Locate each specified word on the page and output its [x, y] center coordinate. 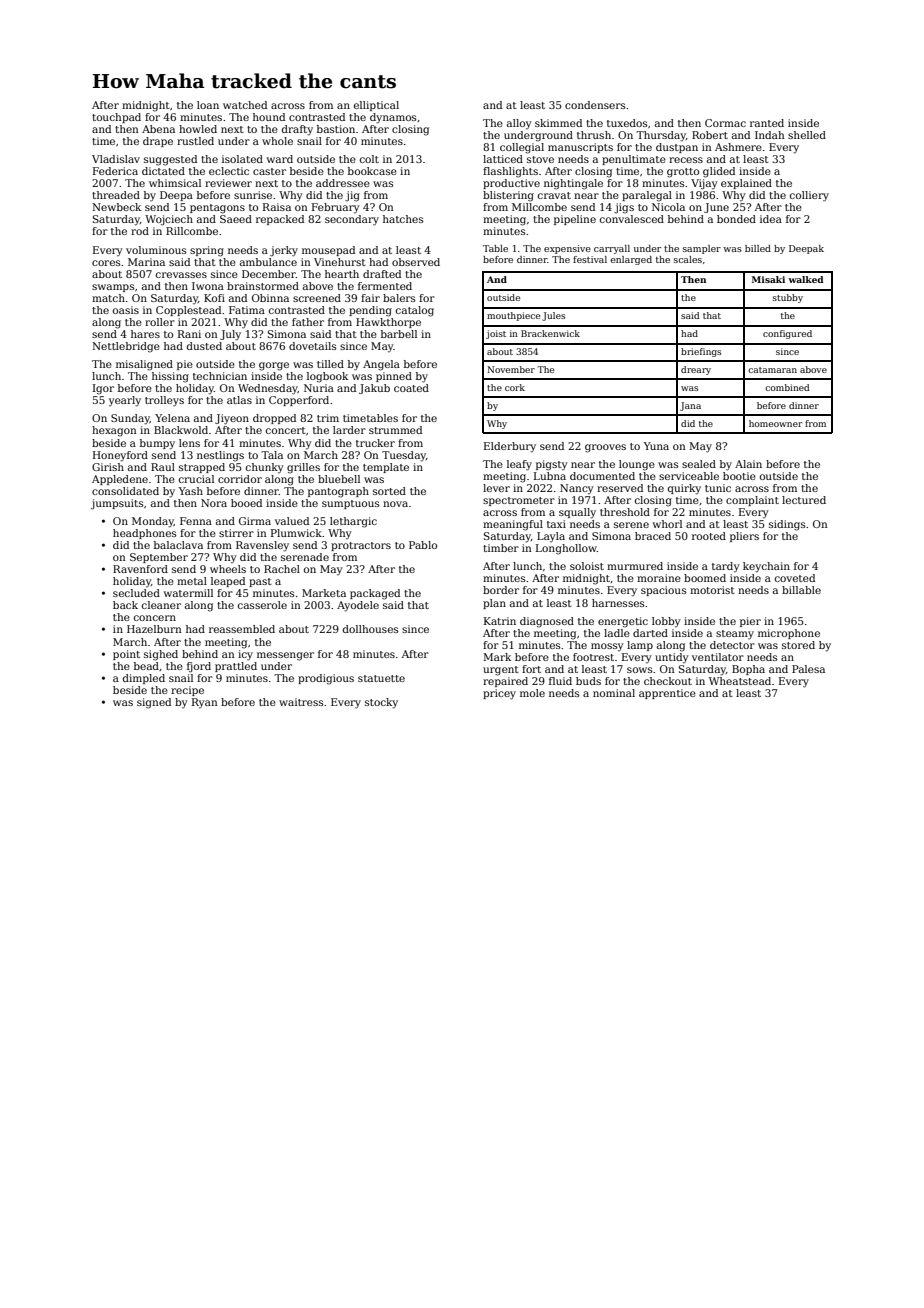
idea [771, 219]
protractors [361, 546]
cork [515, 387]
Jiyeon [232, 419]
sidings [787, 525]
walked [806, 279]
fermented [385, 286]
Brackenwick [550, 333]
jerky [284, 251]
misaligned [144, 365]
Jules [553, 316]
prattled [236, 667]
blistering [508, 196]
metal [192, 581]
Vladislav [116, 159]
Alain [748, 464]
